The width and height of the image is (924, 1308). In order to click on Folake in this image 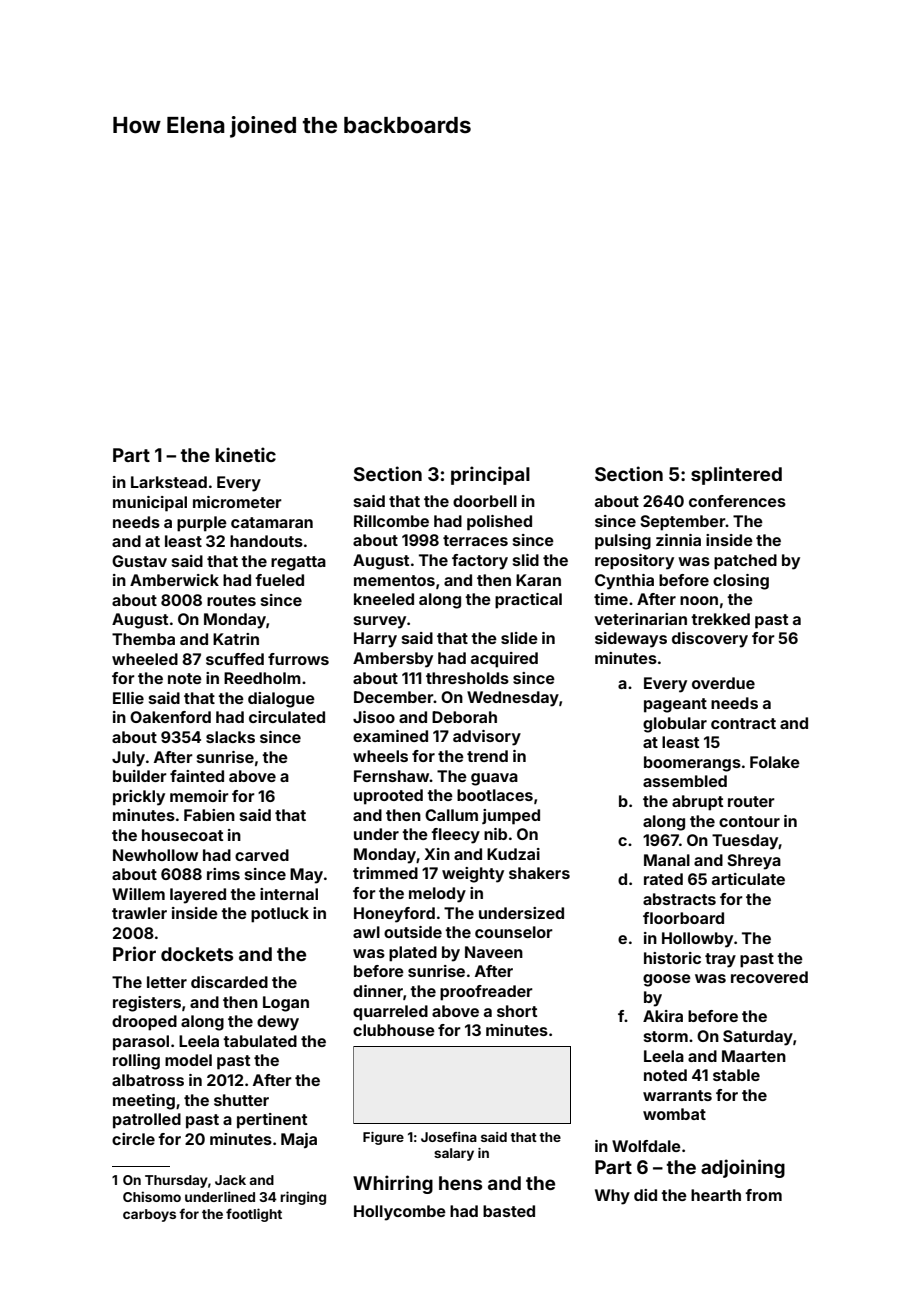, I will do `click(775, 762)`.
